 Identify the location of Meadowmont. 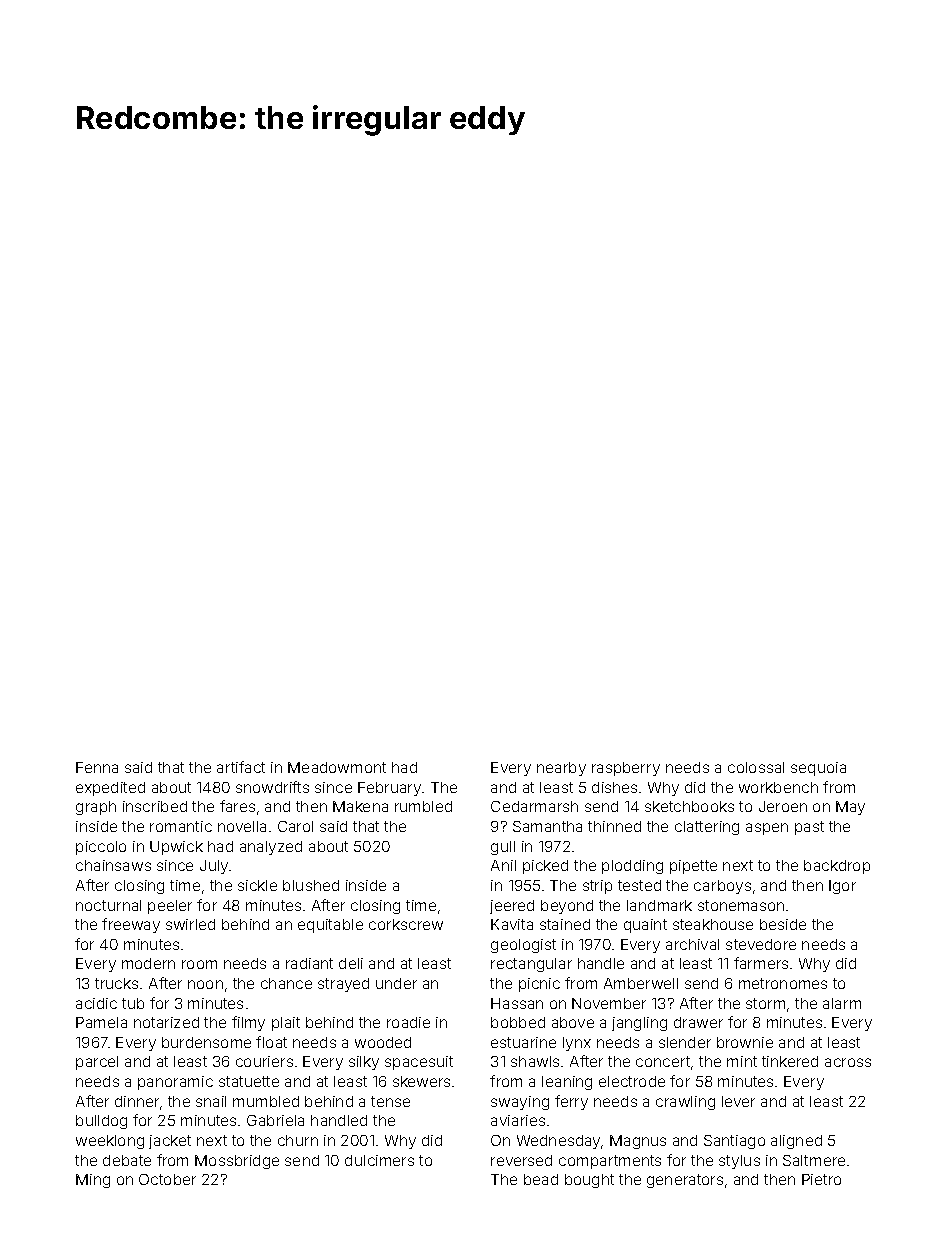
(337, 767).
